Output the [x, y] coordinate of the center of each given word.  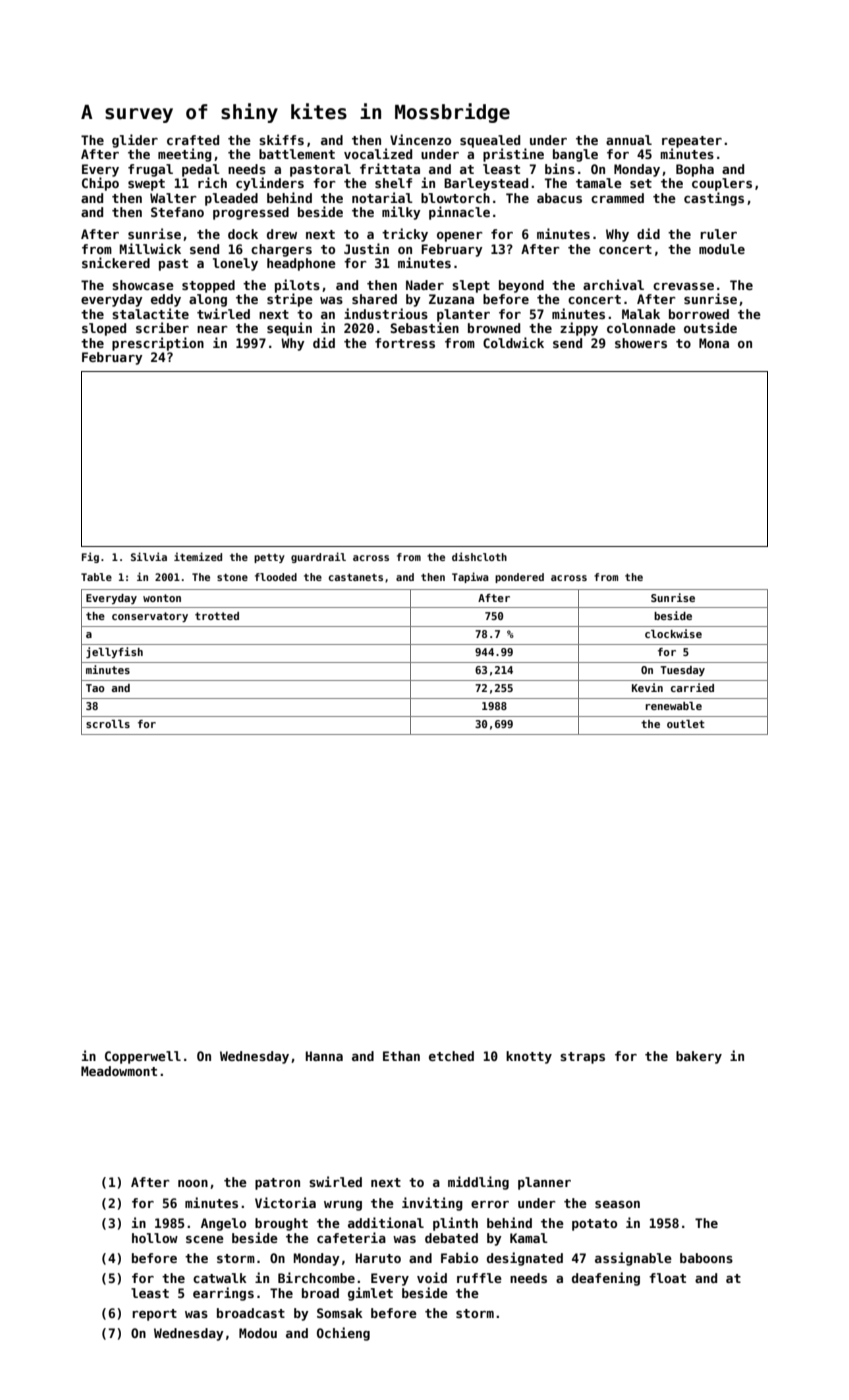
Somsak [340, 1313]
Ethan [401, 1056]
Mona [714, 343]
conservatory [150, 617]
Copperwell [143, 1057]
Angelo [223, 1224]
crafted [193, 140]
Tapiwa [470, 577]
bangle [575, 155]
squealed [490, 141]
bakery [699, 1057]
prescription [158, 344]
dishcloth [479, 556]
